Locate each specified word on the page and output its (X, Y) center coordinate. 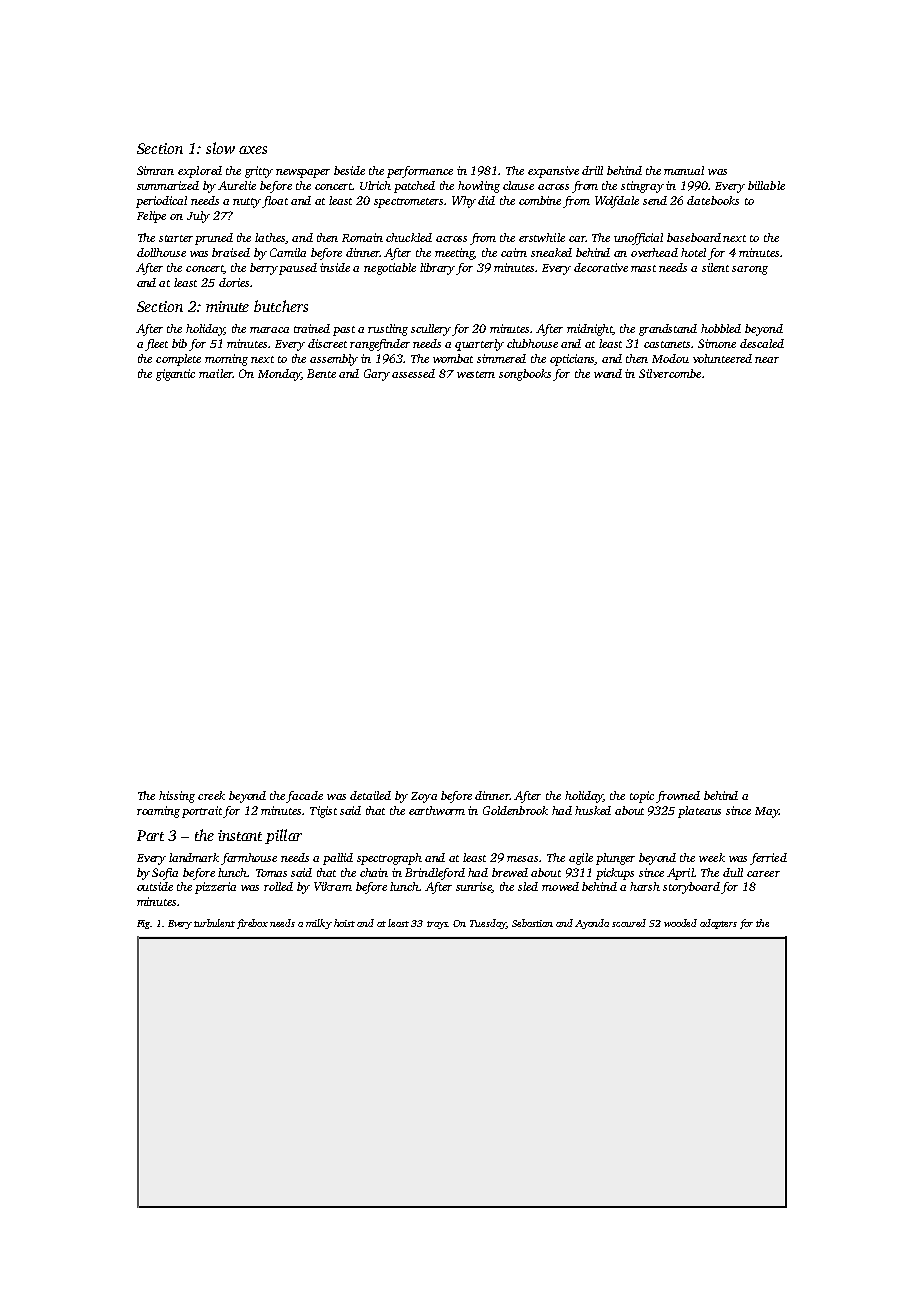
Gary (377, 375)
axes (253, 150)
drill (592, 170)
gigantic (175, 375)
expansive (553, 172)
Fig (143, 924)
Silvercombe (670, 373)
